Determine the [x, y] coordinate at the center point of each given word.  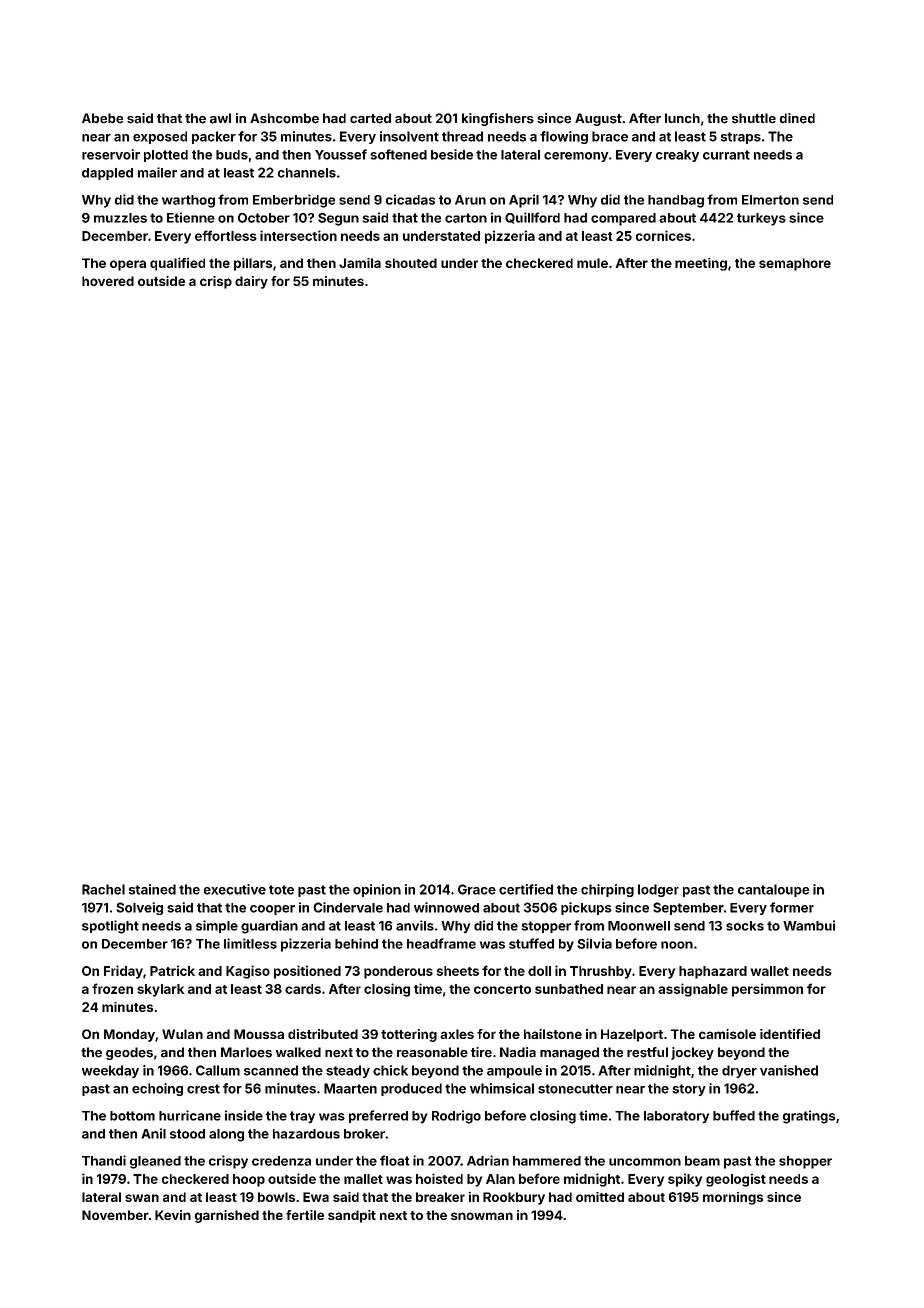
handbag [676, 201]
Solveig [139, 908]
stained [152, 889]
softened [398, 154]
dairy [251, 282]
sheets [457, 971]
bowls [276, 1197]
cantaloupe [773, 890]
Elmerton [770, 200]
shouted [411, 263]
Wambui [809, 925]
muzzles [120, 218]
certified [526, 889]
